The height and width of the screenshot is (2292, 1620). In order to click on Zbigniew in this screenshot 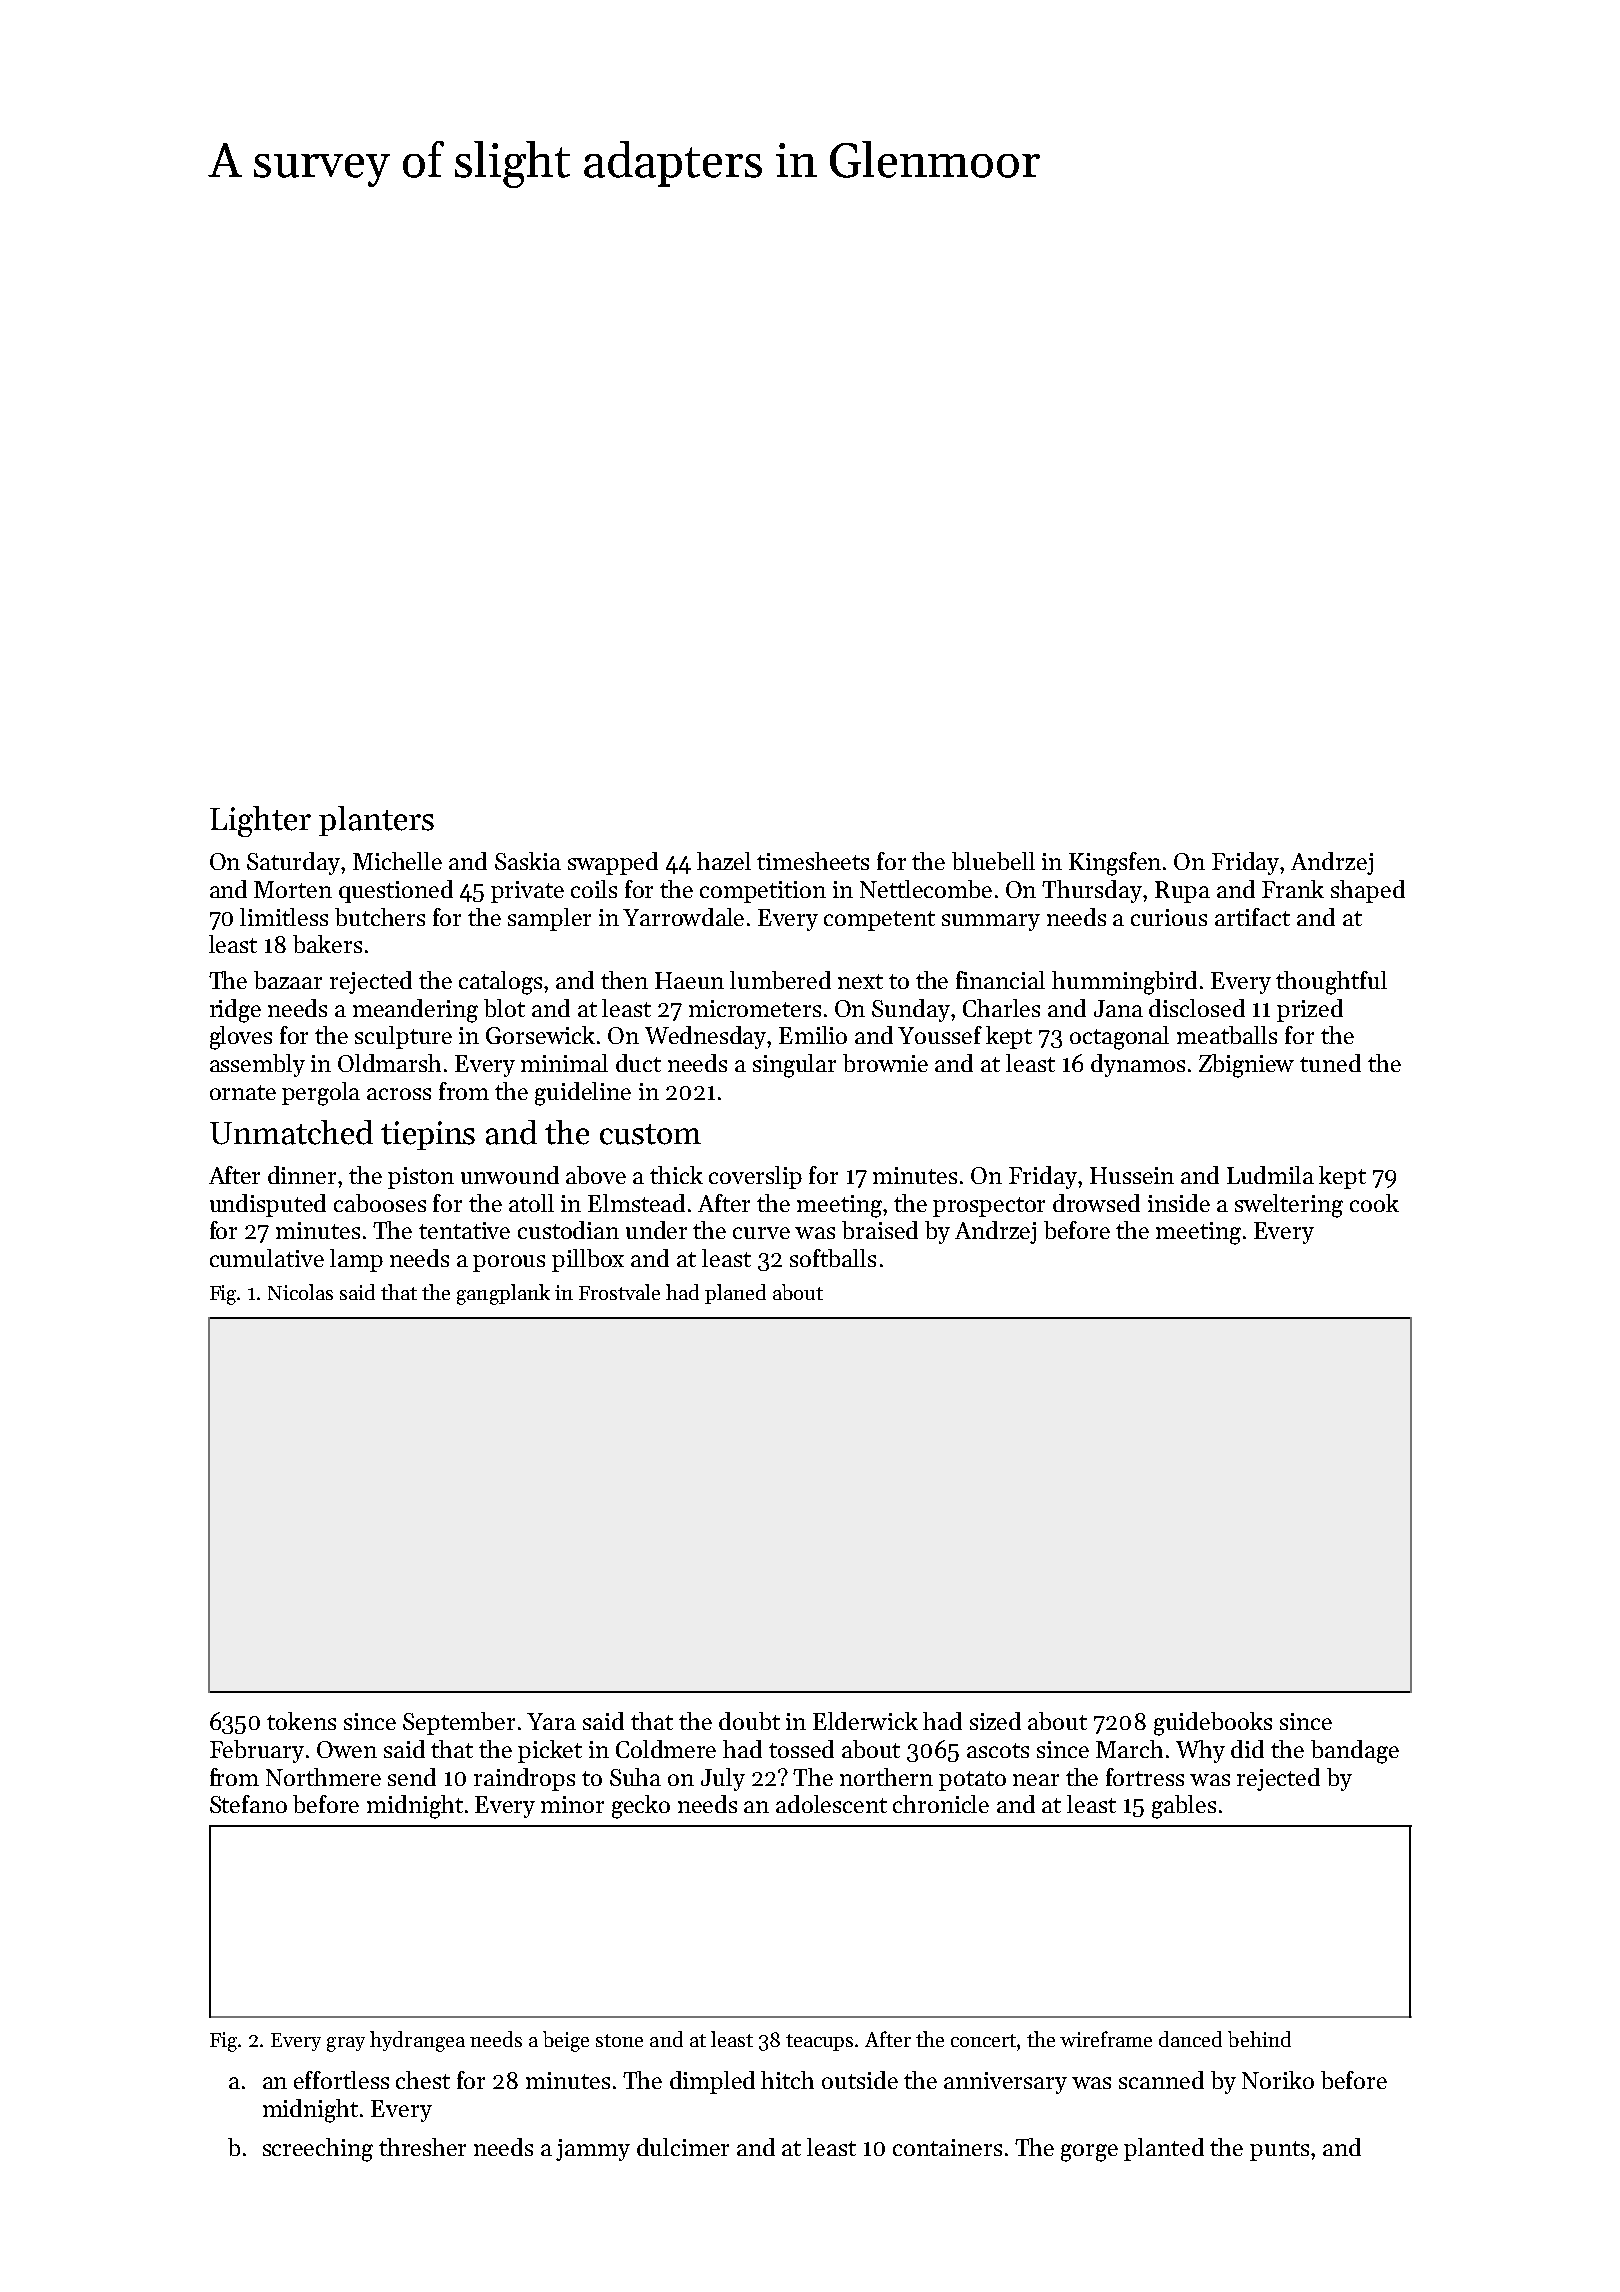, I will do `click(1246, 1066)`.
